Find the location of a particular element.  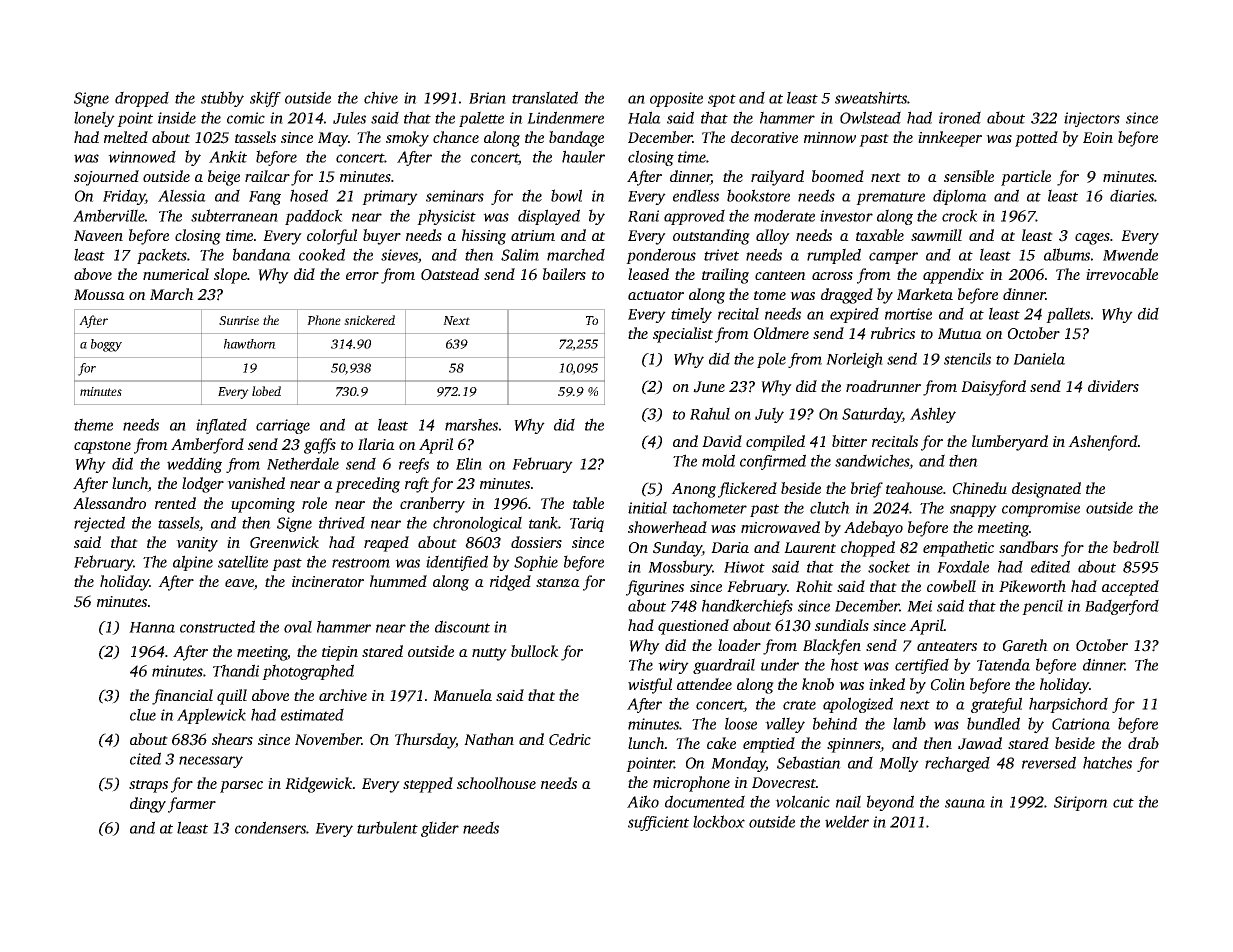

Pikeworth is located at coordinates (1032, 586).
